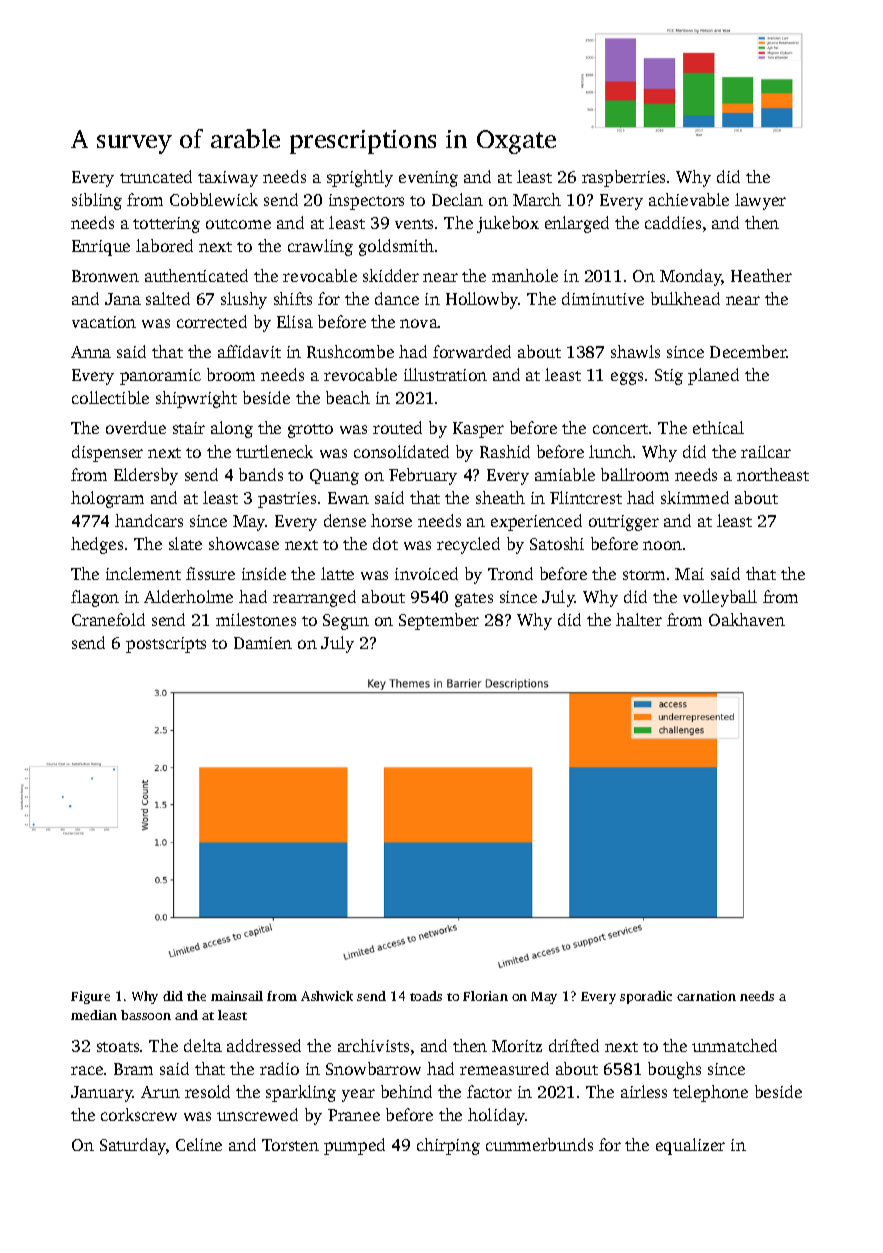 The height and width of the screenshot is (1253, 883). I want to click on dense, so click(345, 520).
